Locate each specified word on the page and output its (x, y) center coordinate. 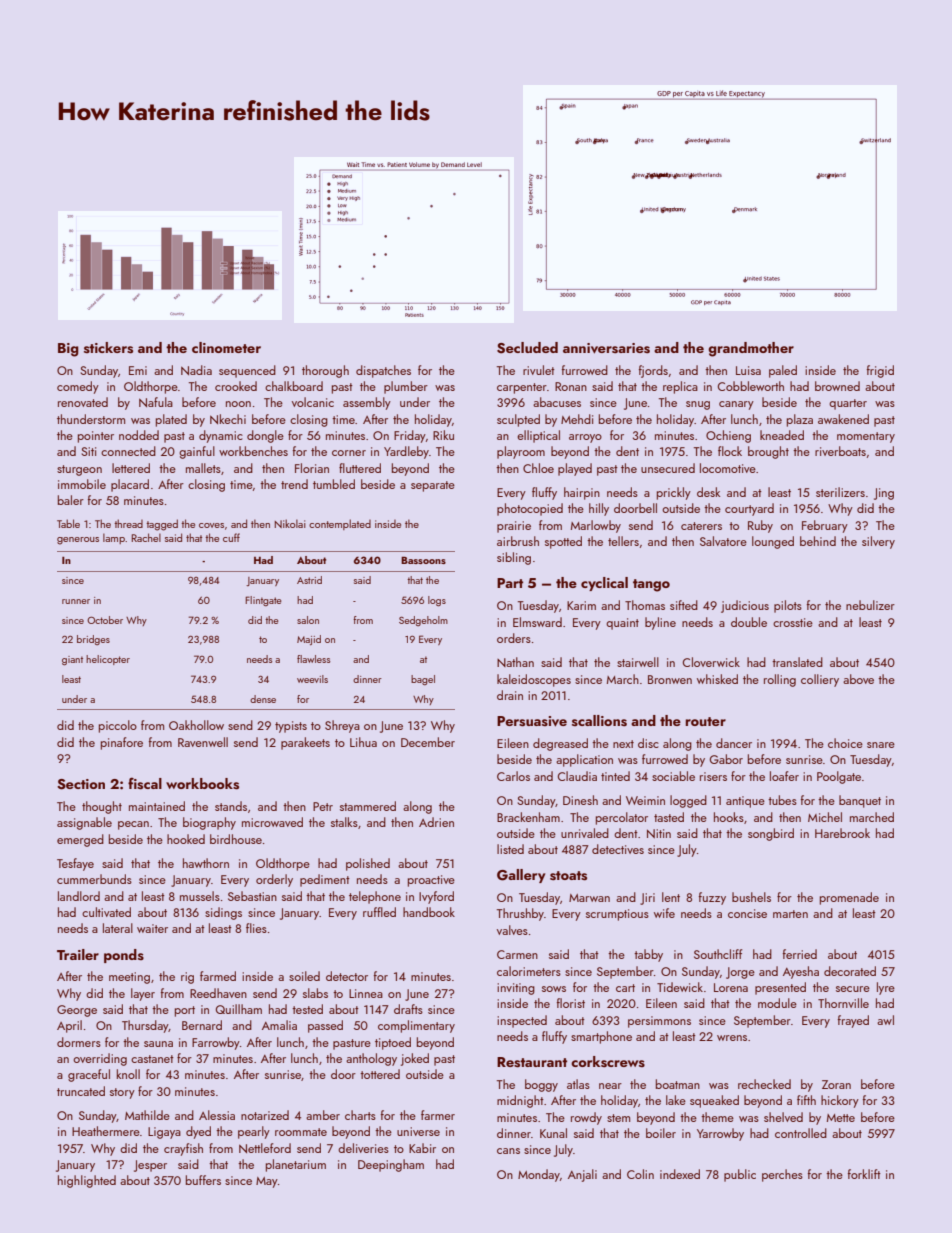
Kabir (422, 1148)
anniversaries (606, 348)
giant (72, 661)
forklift (864, 1174)
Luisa (748, 370)
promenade (849, 898)
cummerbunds (94, 879)
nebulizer (870, 605)
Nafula (156, 402)
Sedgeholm (423, 621)
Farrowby (216, 1043)
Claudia (577, 776)
